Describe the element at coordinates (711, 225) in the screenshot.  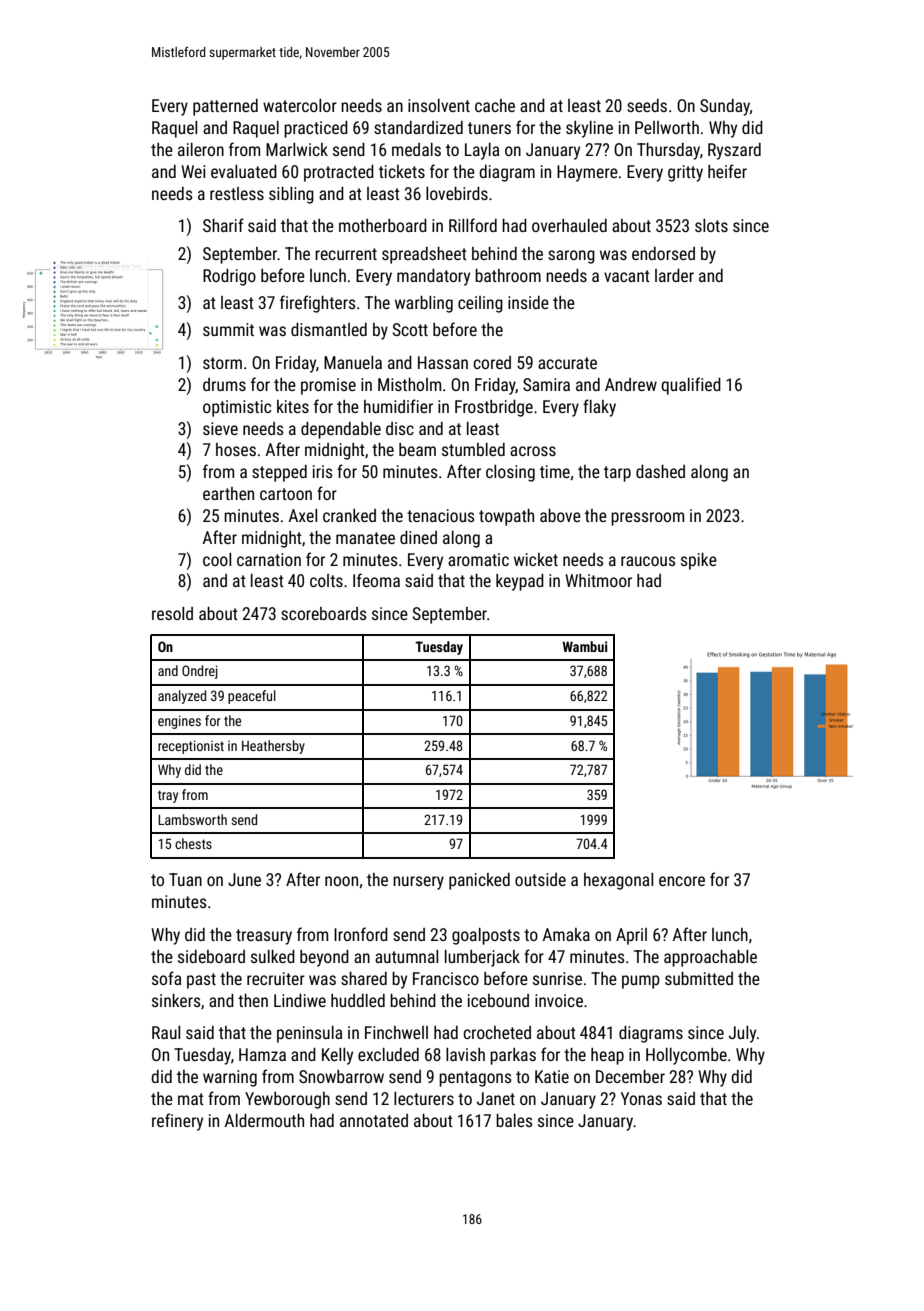
I see `slots` at that location.
